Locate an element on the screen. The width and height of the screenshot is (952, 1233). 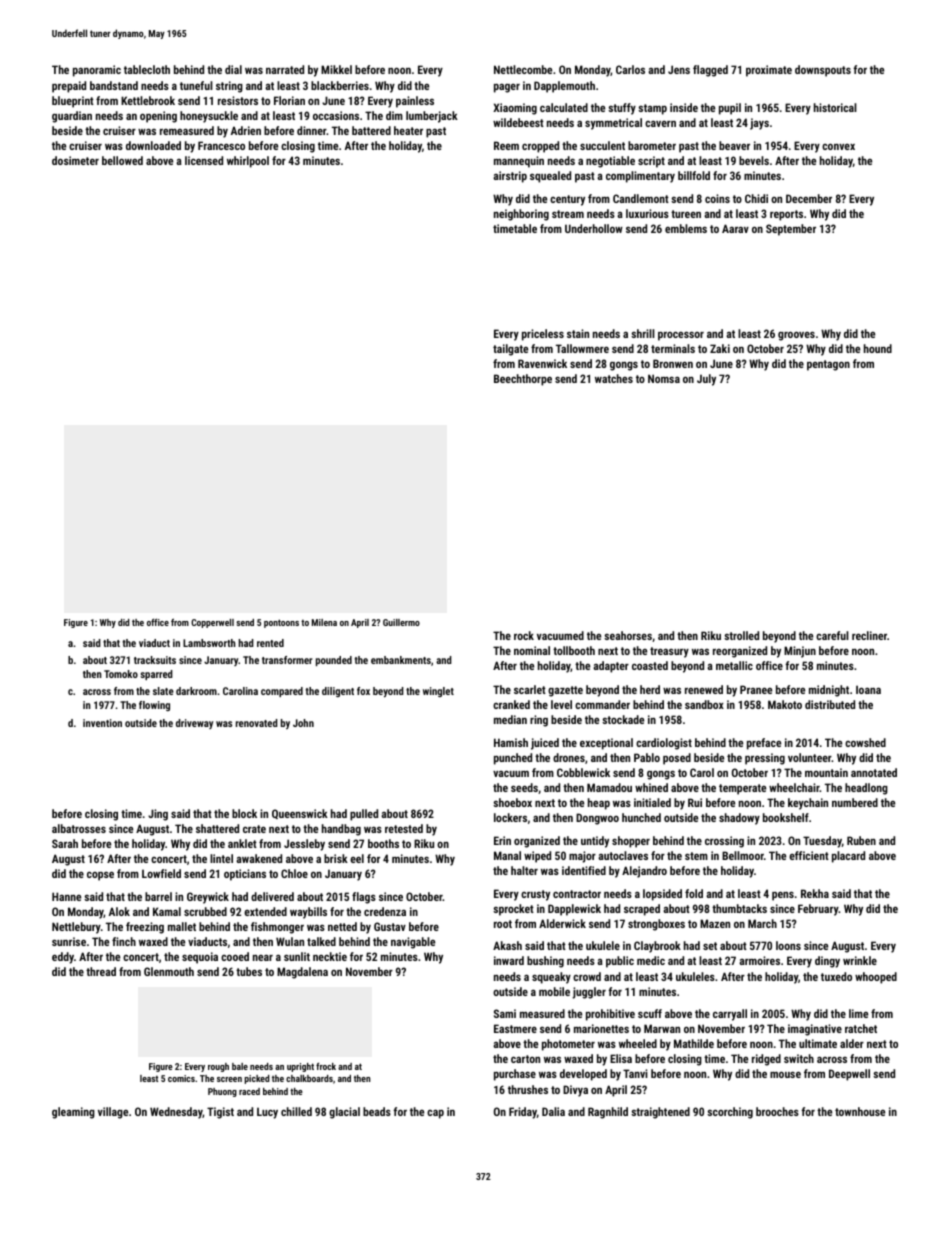
downspouts is located at coordinates (823, 71).
